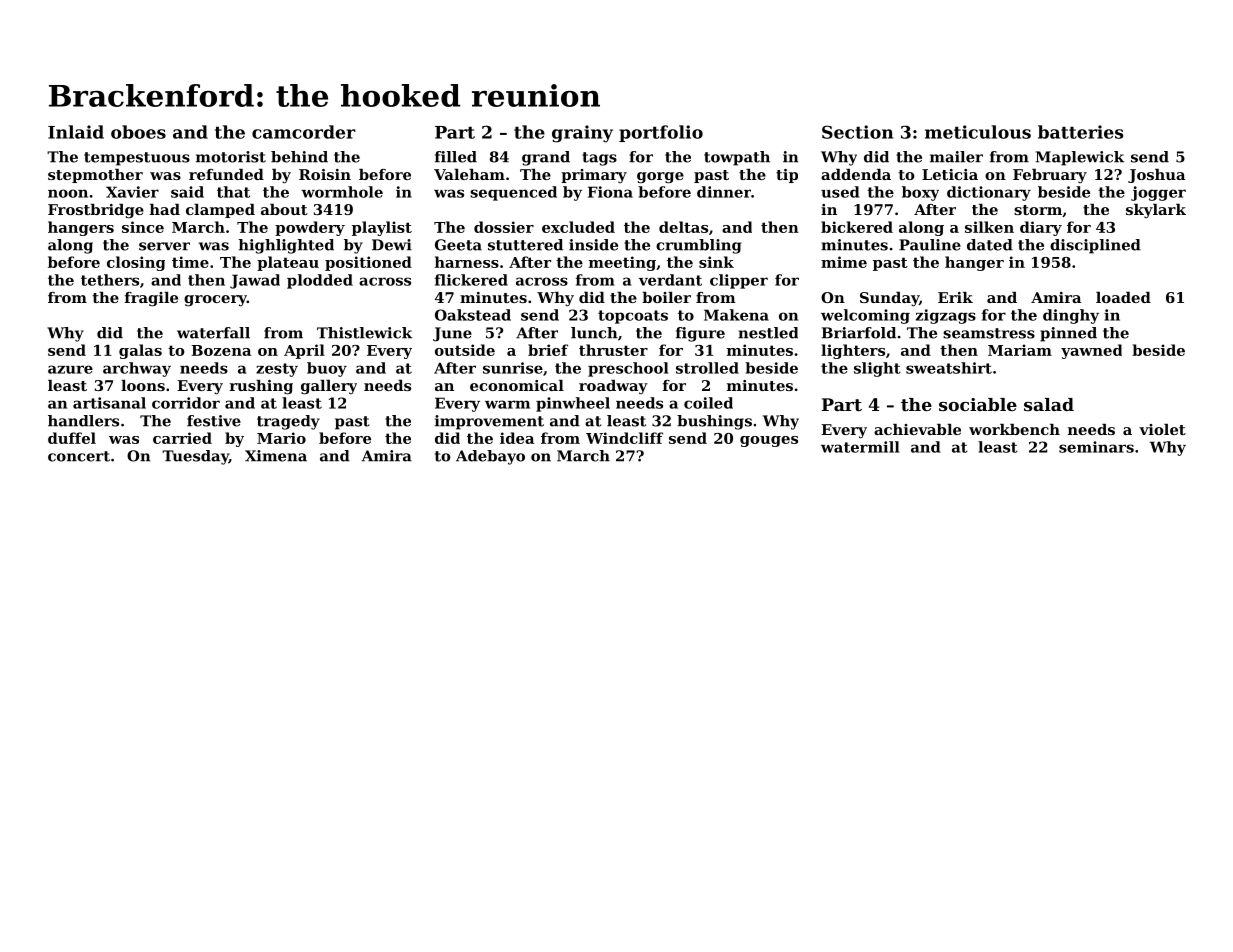 Image resolution: width=1233 pixels, height=952 pixels. I want to click on sweatshirt, so click(949, 368).
